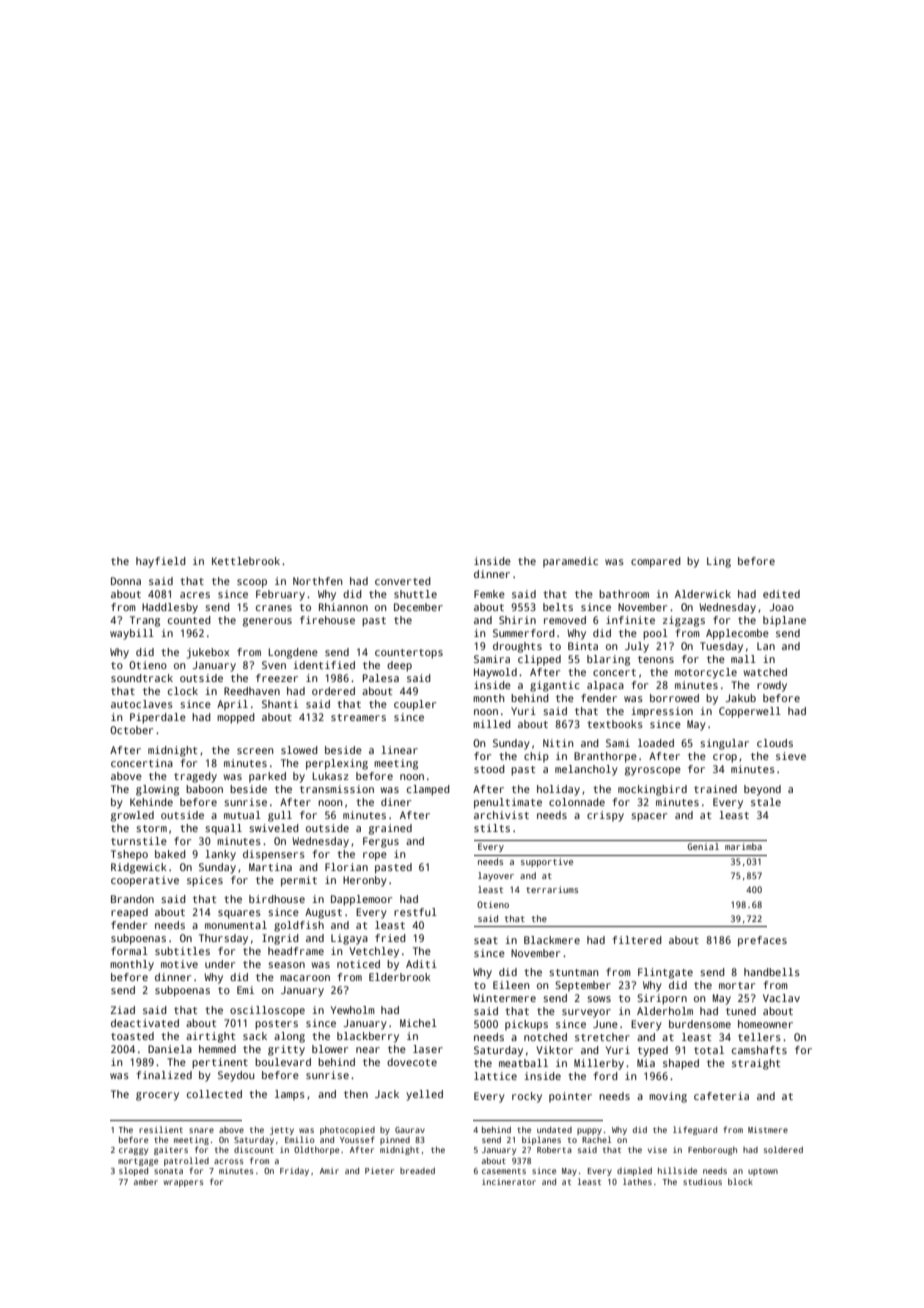  What do you see at coordinates (183, 1183) in the image?
I see `wrappers` at bounding box center [183, 1183].
